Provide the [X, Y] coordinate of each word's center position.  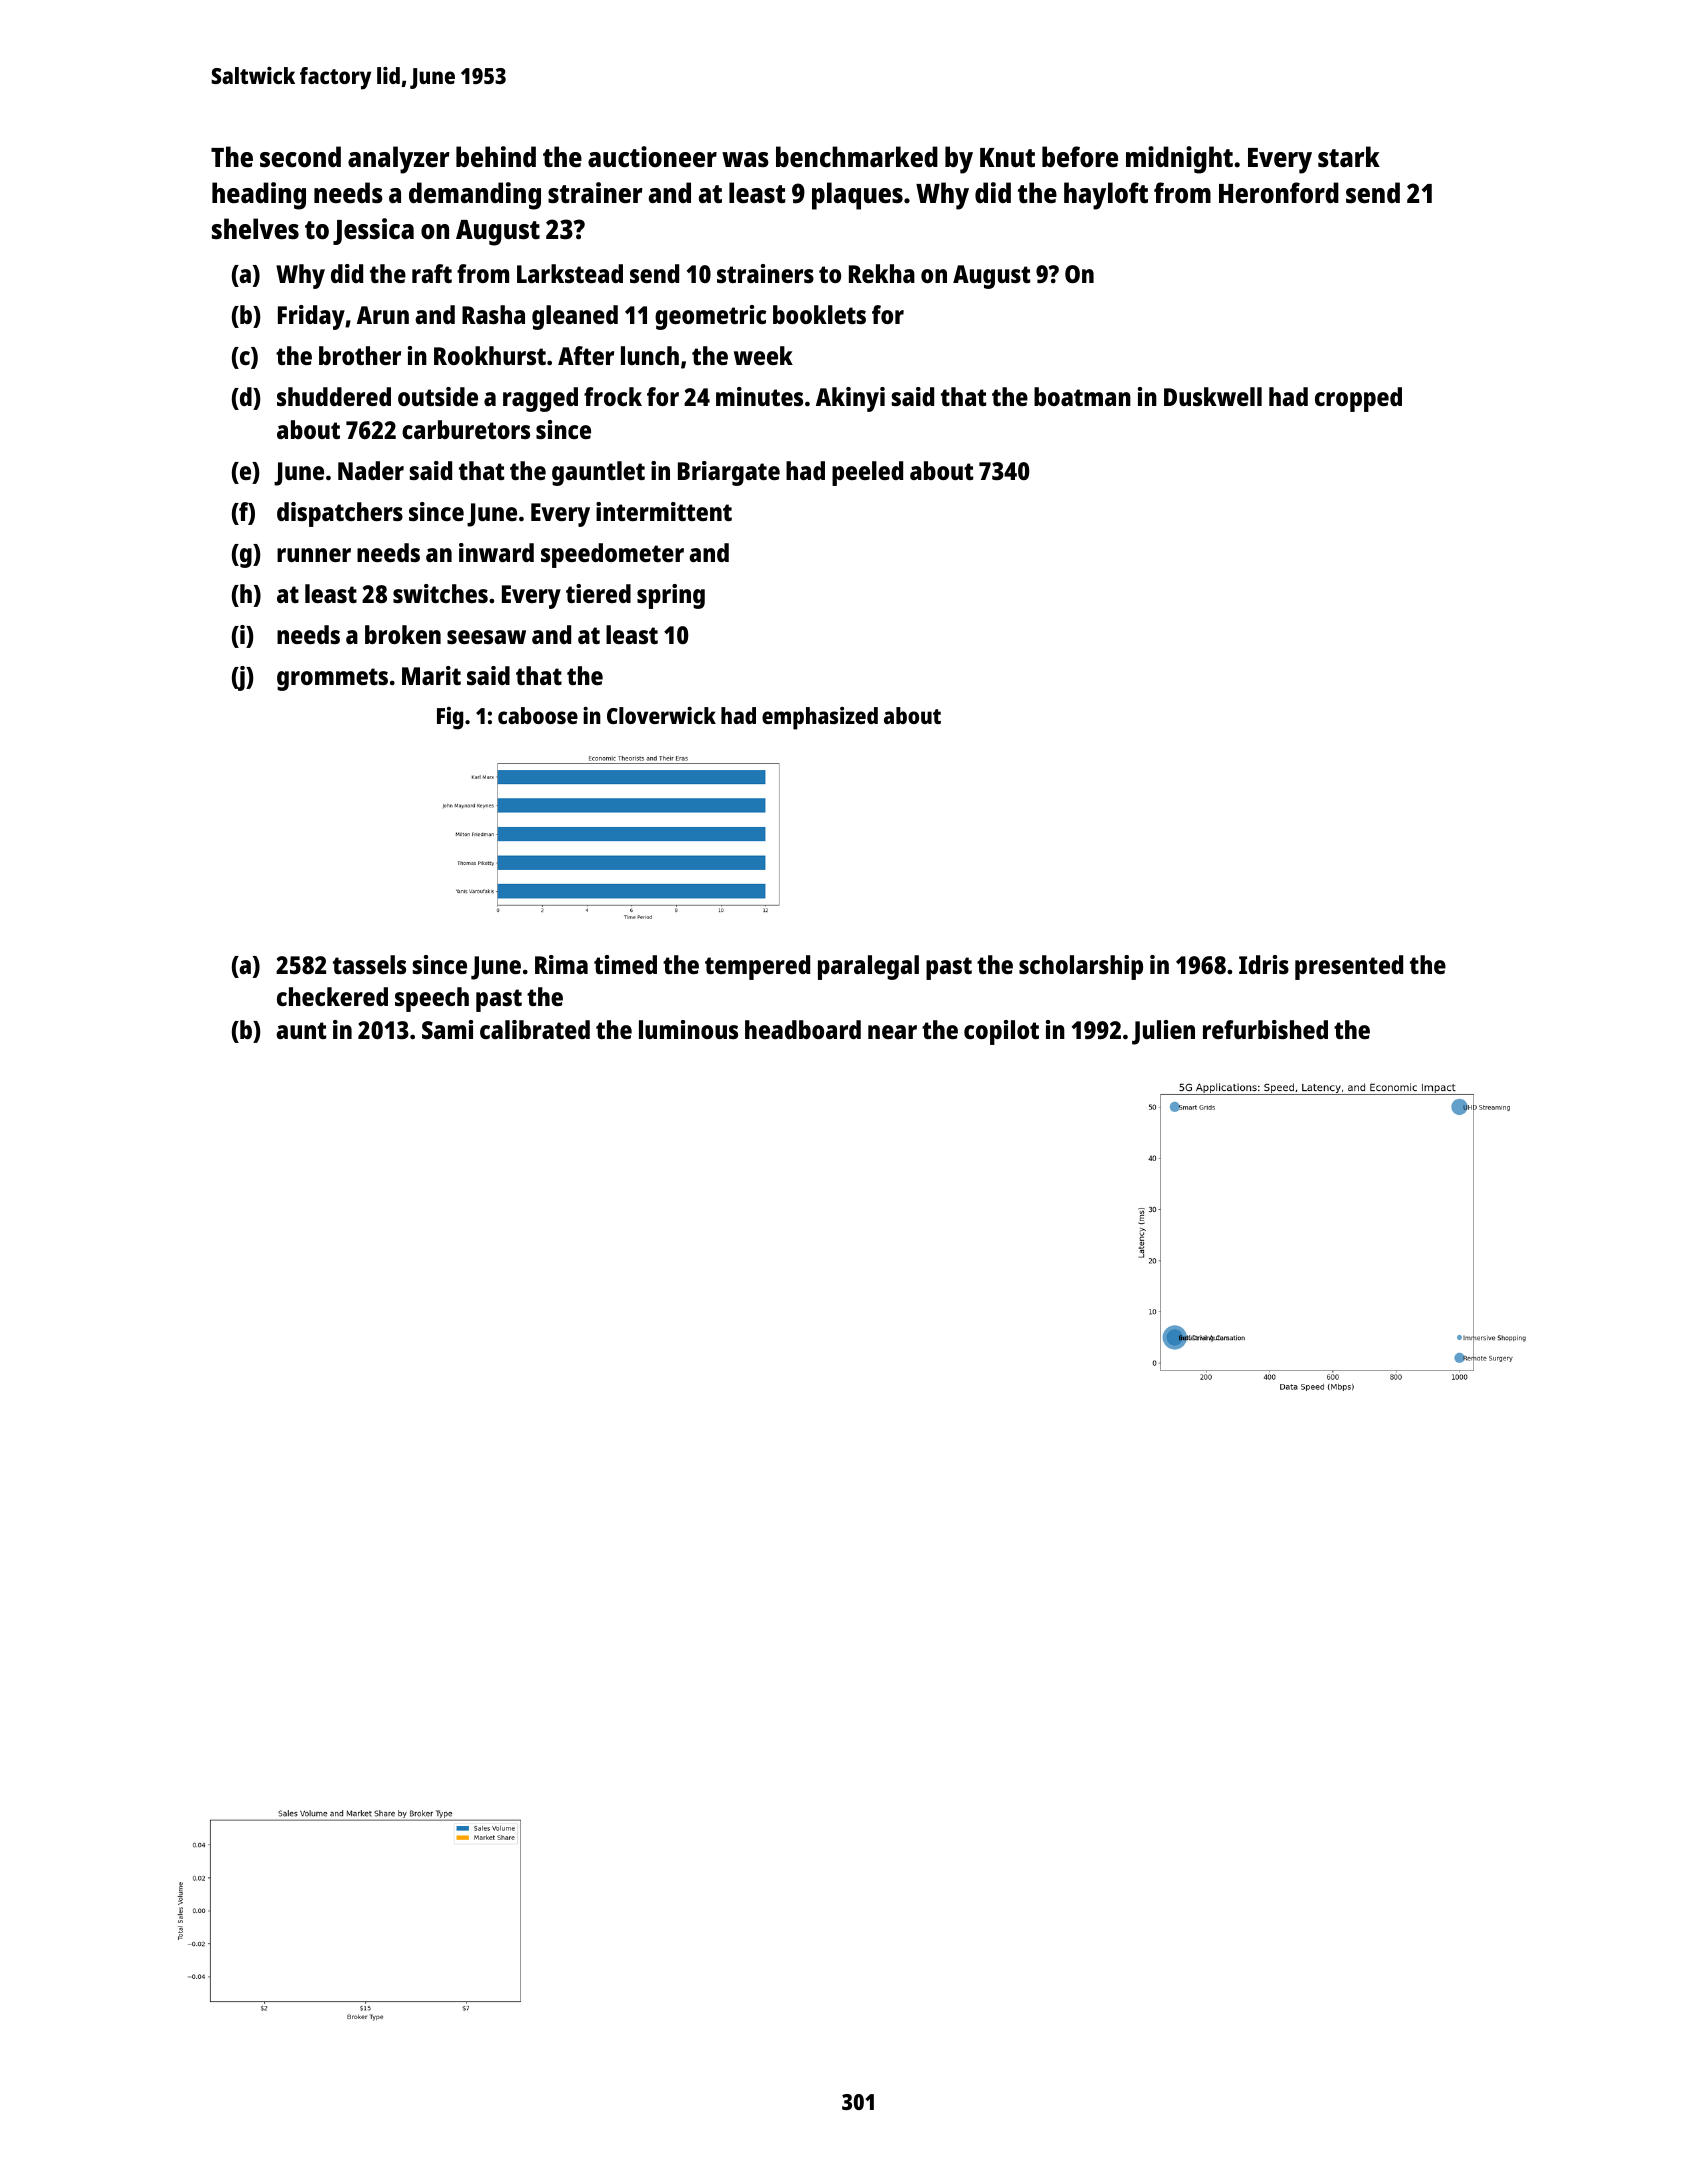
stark [1349, 156]
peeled [867, 473]
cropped [1358, 399]
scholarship [1081, 967]
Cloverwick [661, 715]
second [300, 157]
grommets [332, 679]
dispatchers [340, 514]
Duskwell [1213, 396]
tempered [757, 967]
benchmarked [857, 157]
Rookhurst [490, 355]
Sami [447, 1029]
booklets [819, 314]
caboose [538, 715]
